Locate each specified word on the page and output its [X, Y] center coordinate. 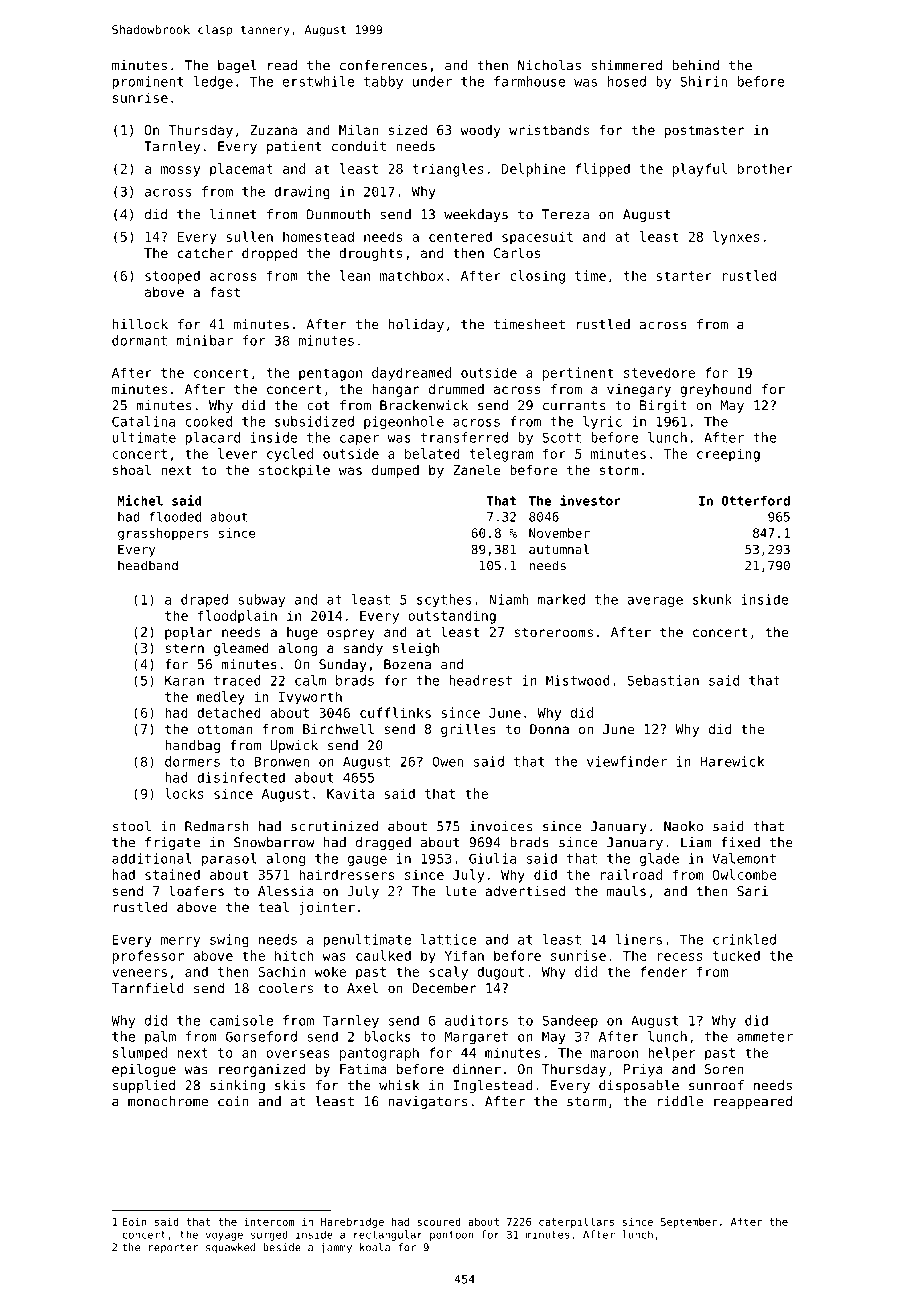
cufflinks [395, 712]
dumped [395, 471]
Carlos [517, 252]
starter [684, 276]
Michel [140, 500]
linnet [233, 214]
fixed [740, 842]
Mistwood [578, 680]
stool [132, 826]
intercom [269, 1222]
